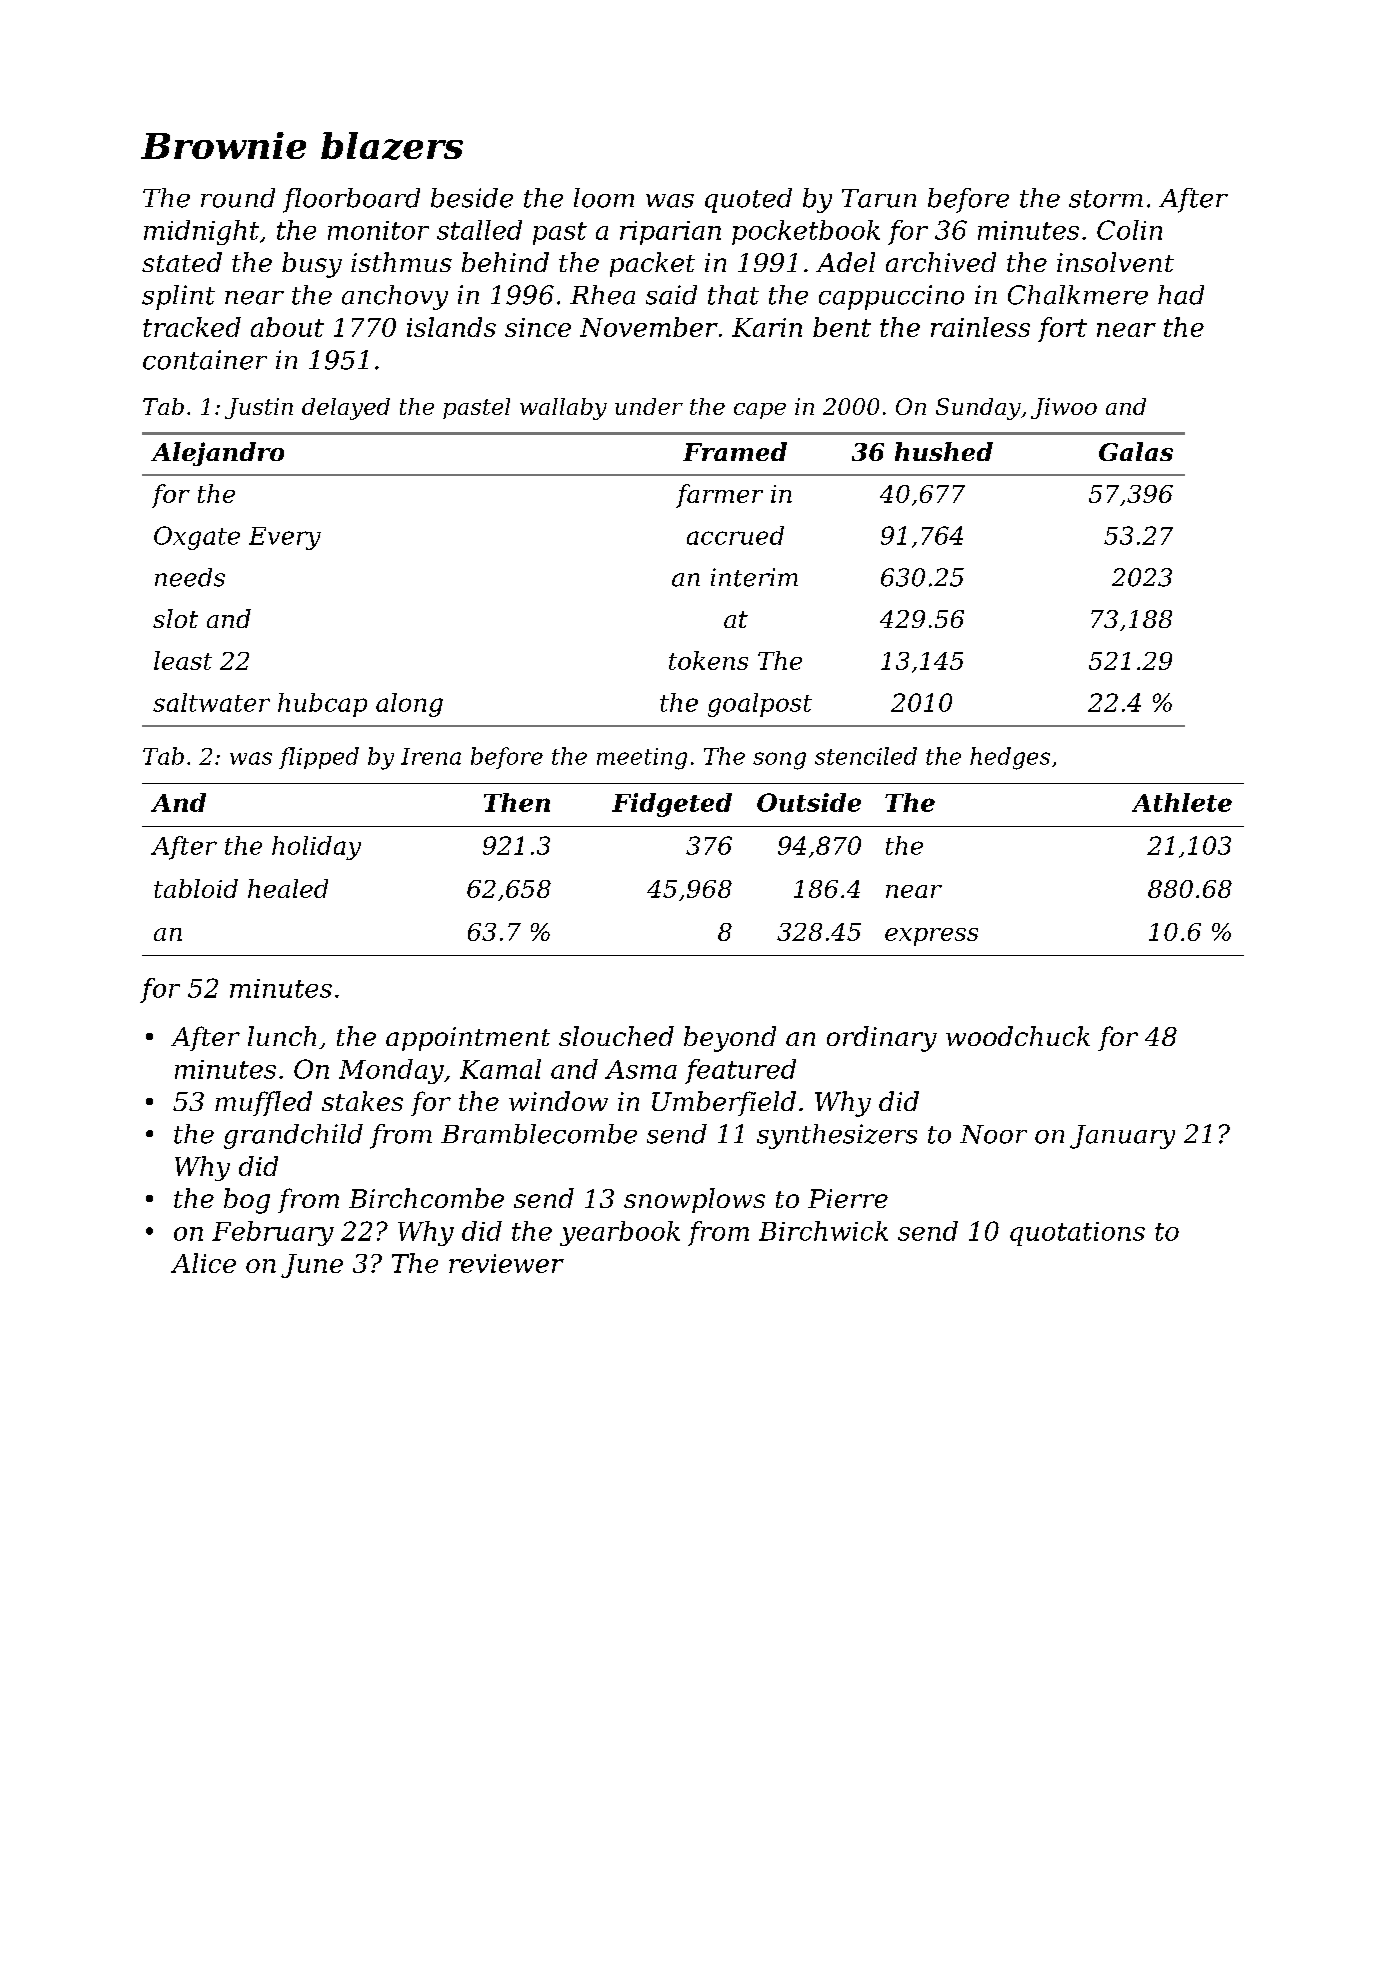 This screenshot has height=1969, width=1386. I want to click on tabloid, so click(196, 888).
